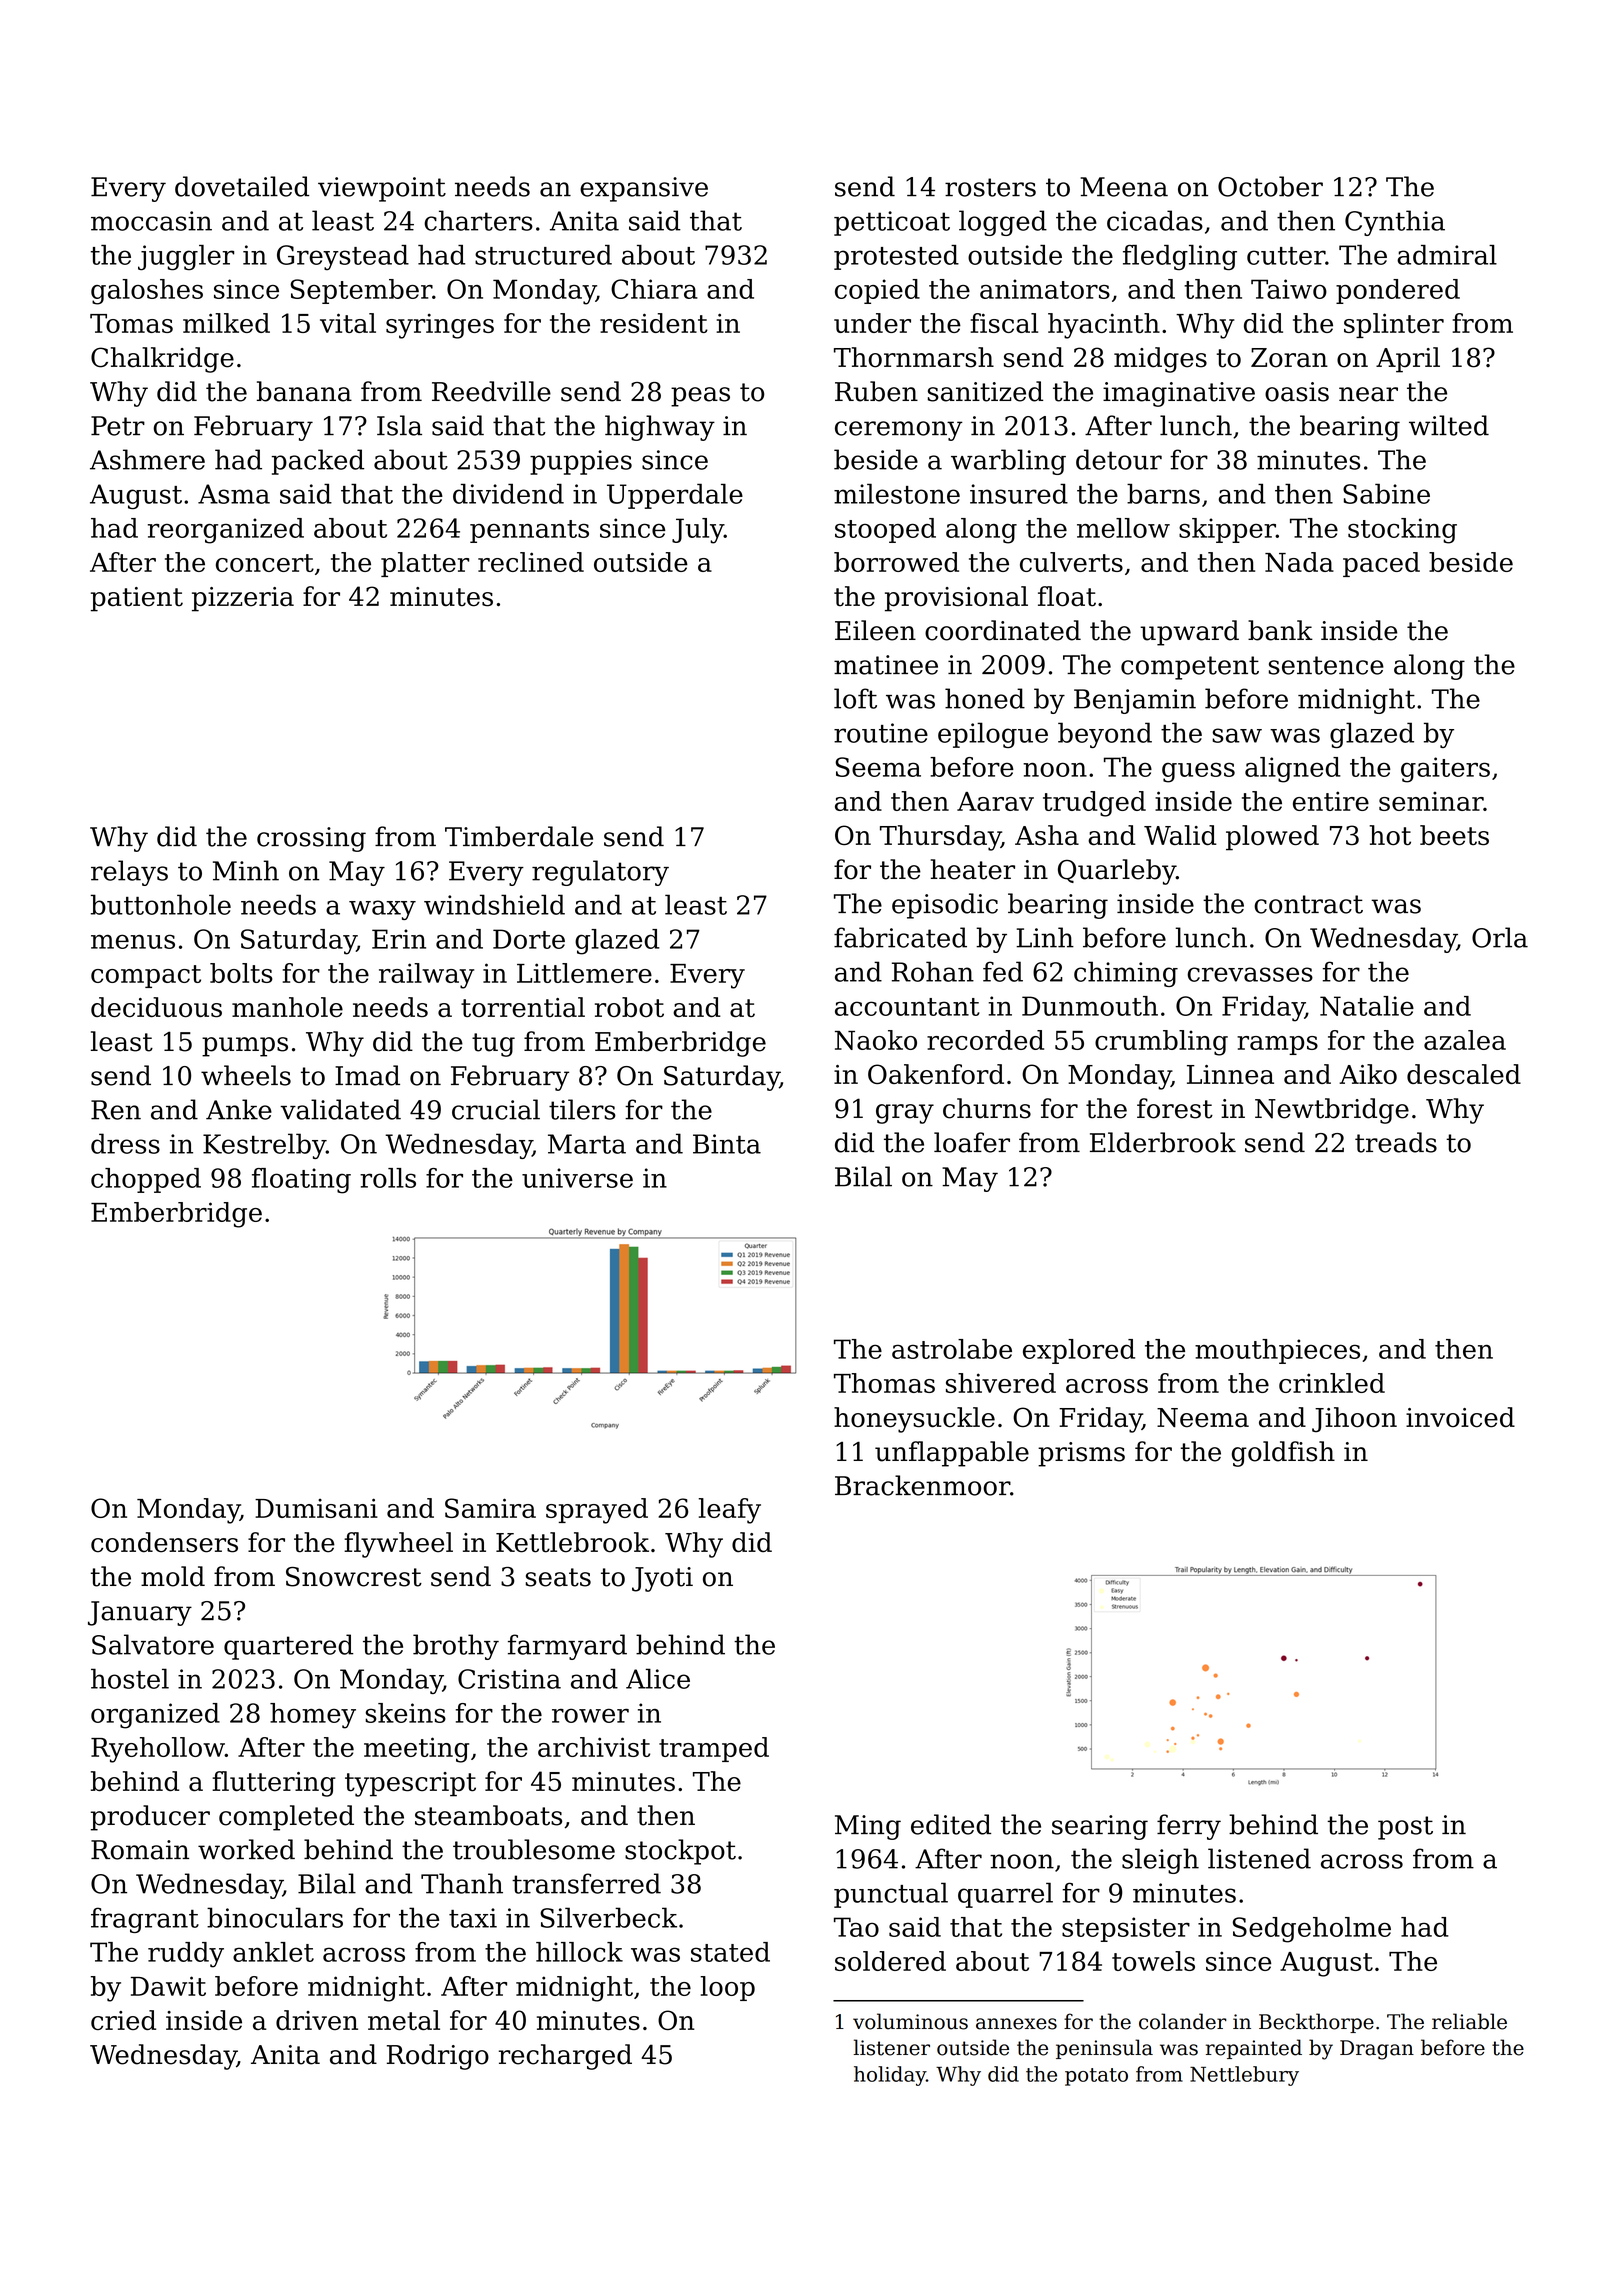 The height and width of the document is (2292, 1620). I want to click on dovetailed, so click(242, 186).
